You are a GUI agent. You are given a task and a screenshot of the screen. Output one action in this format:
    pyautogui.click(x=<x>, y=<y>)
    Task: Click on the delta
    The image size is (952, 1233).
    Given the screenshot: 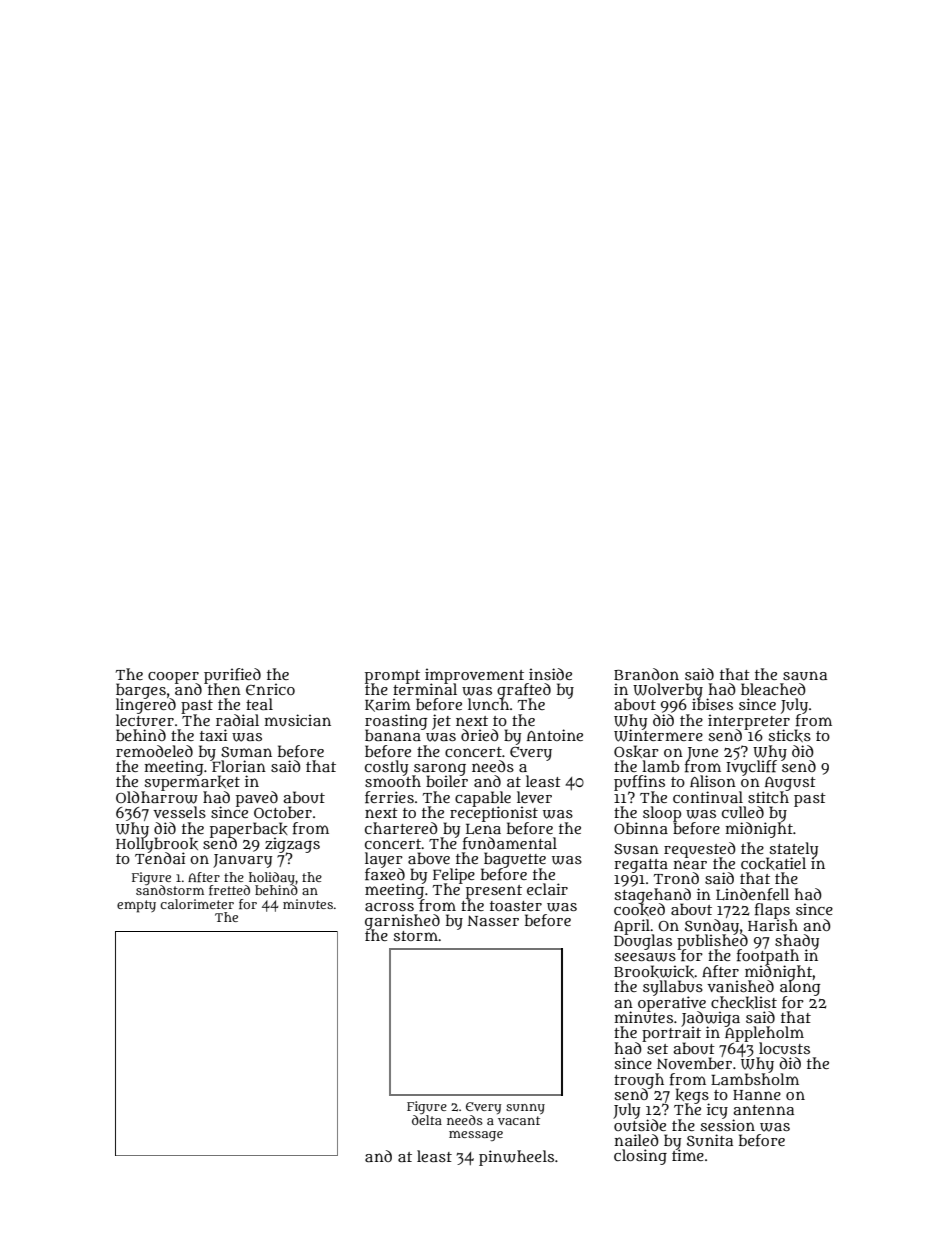 What is the action you would take?
    pyautogui.click(x=427, y=1120)
